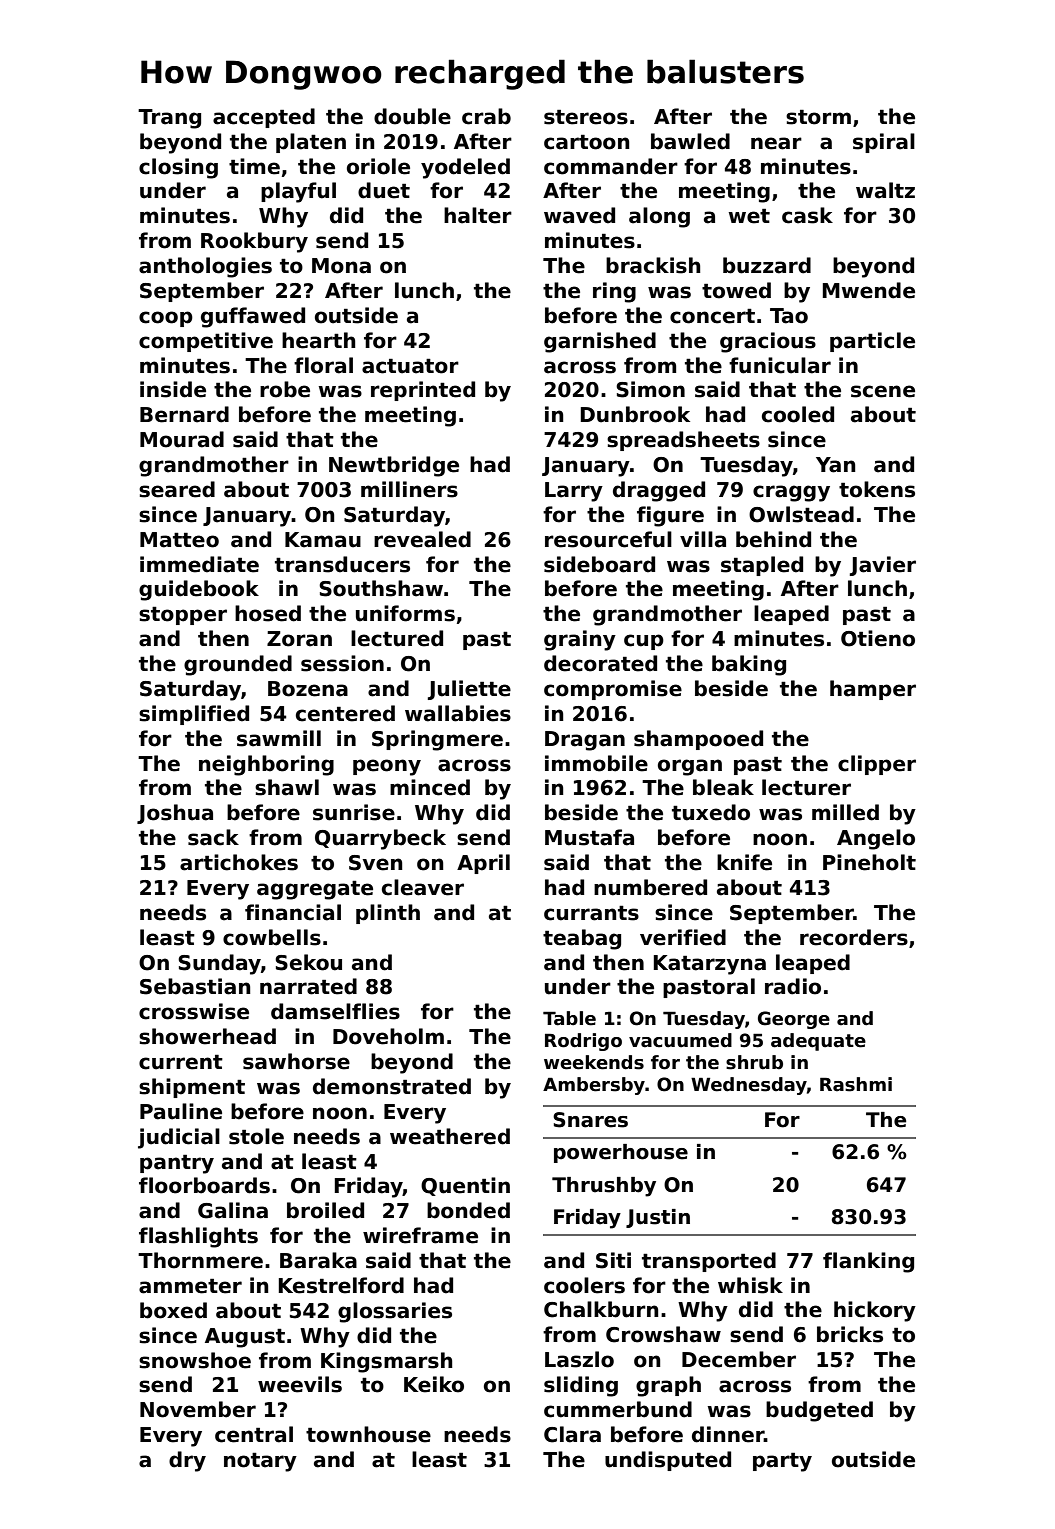 The width and height of the document is (1055, 1529). I want to click on floral, so click(323, 365).
